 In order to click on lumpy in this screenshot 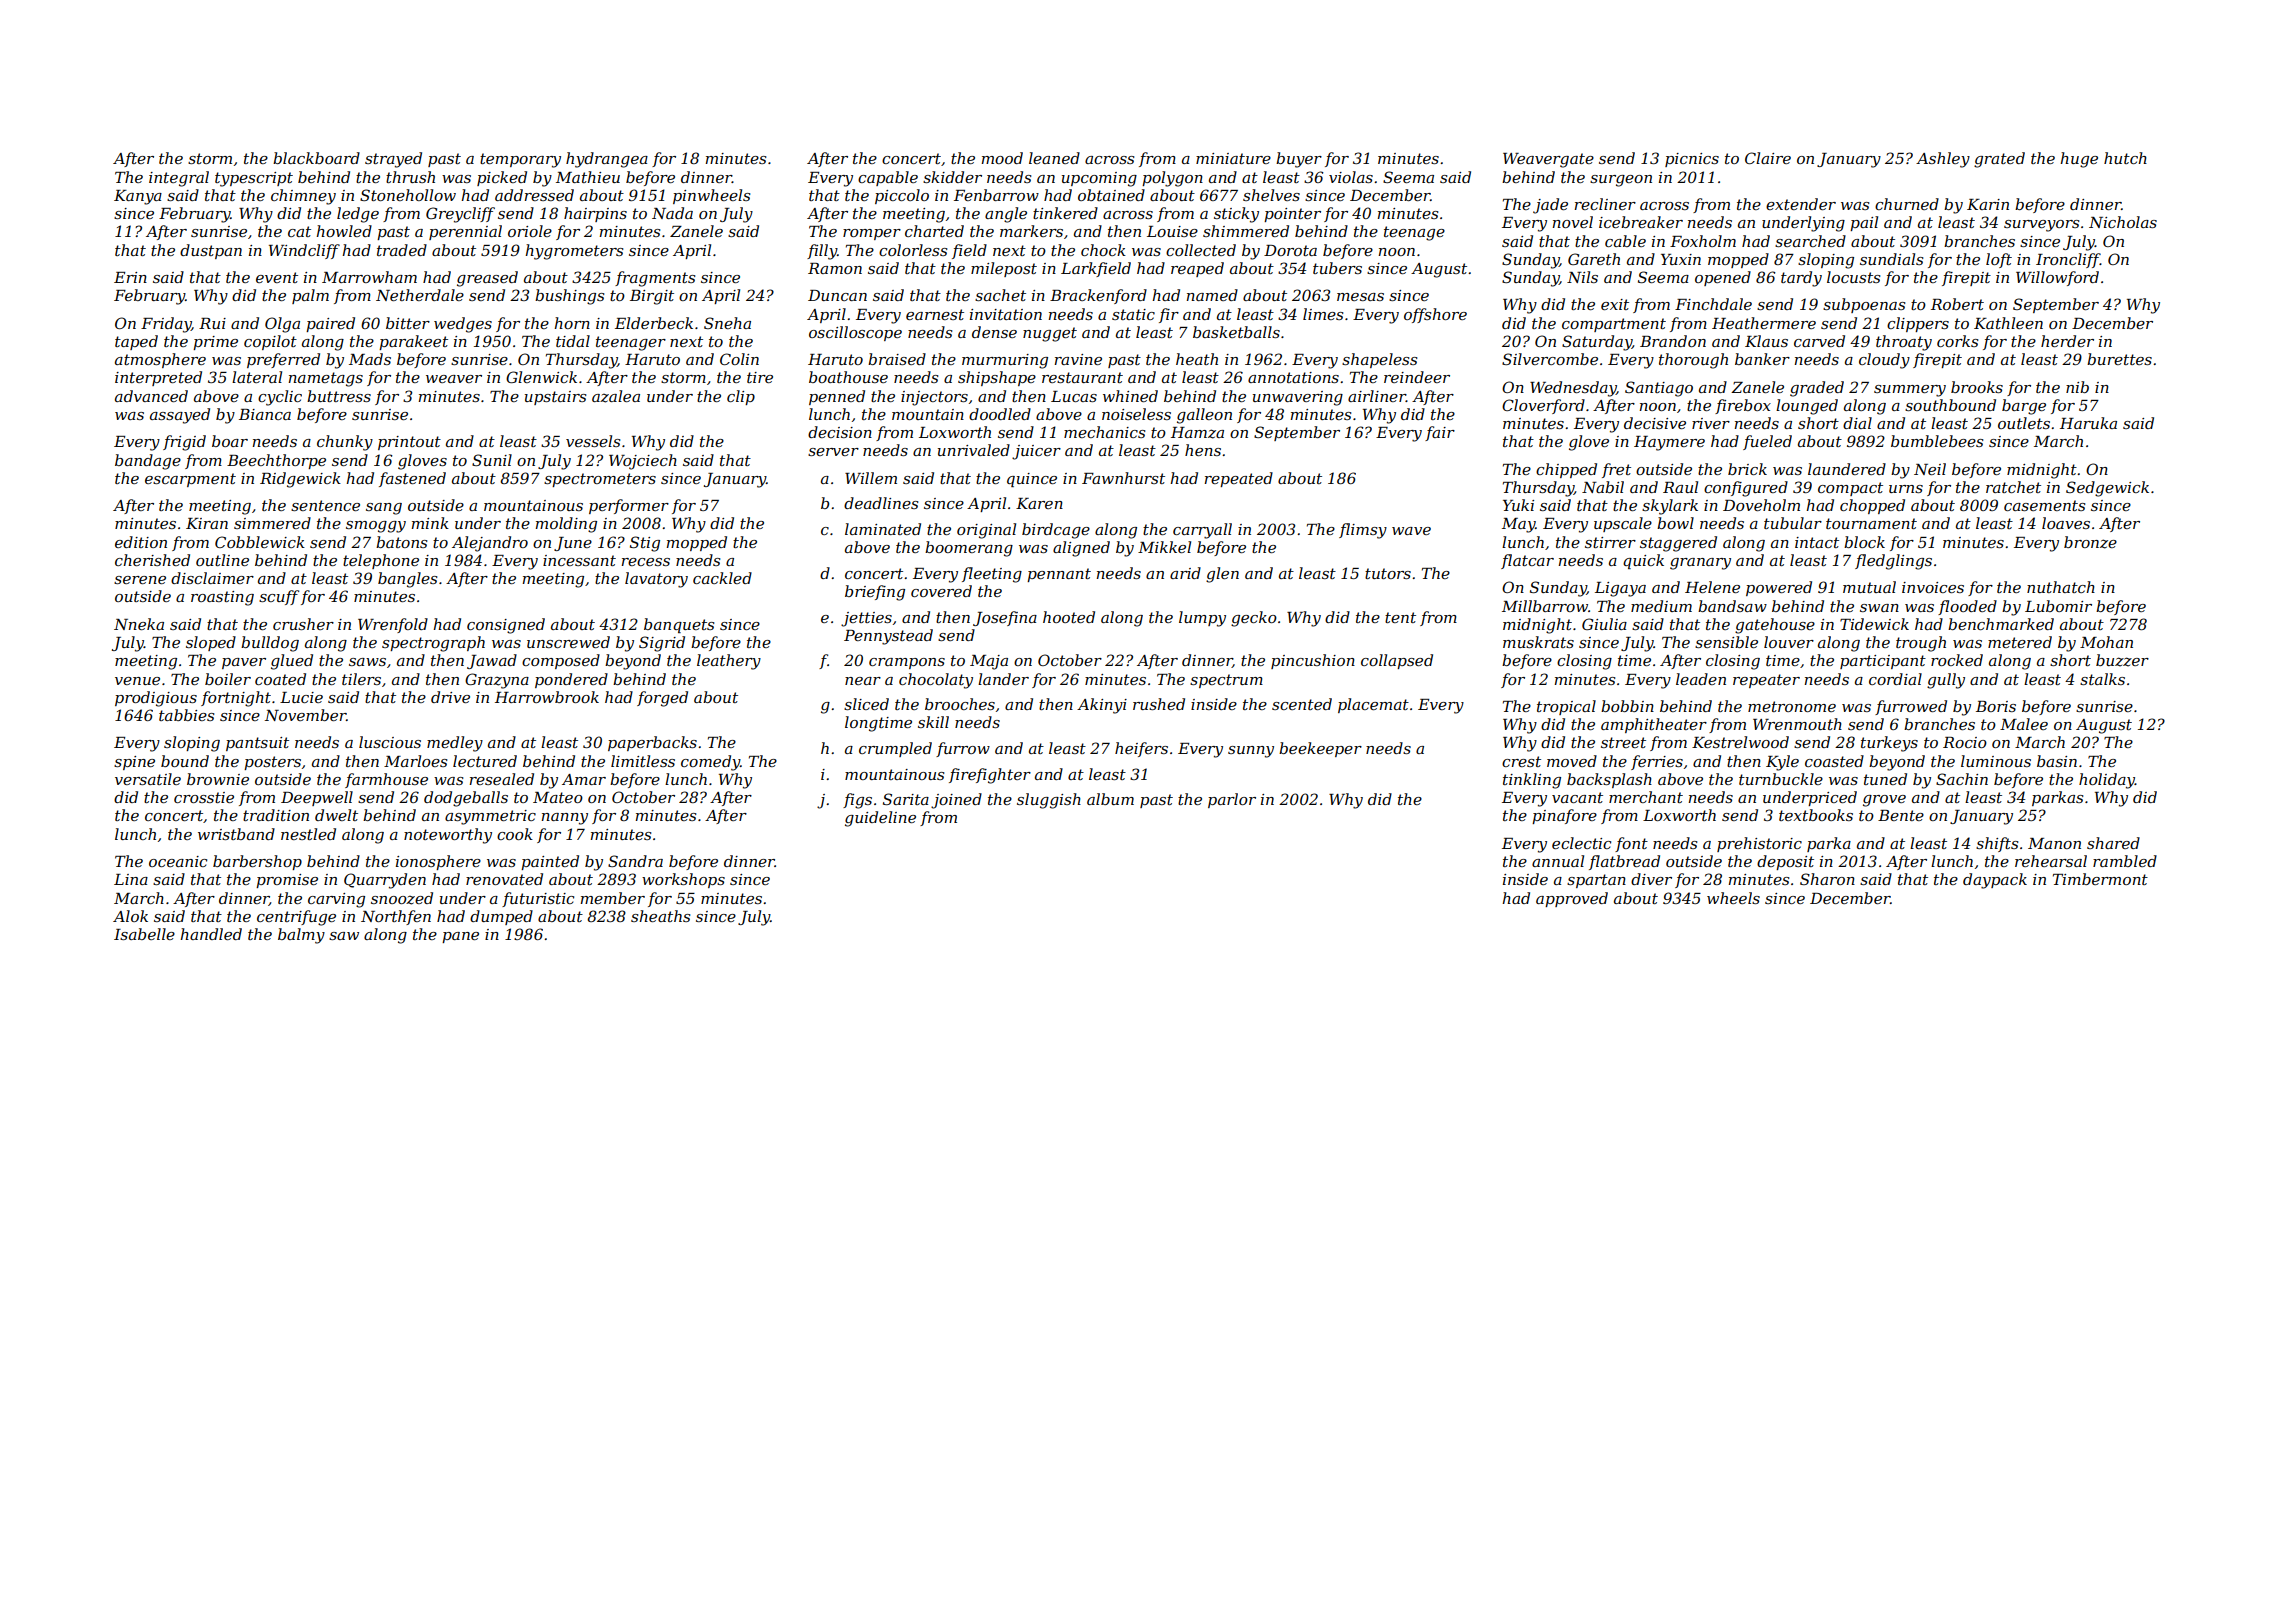, I will do `click(1202, 619)`.
